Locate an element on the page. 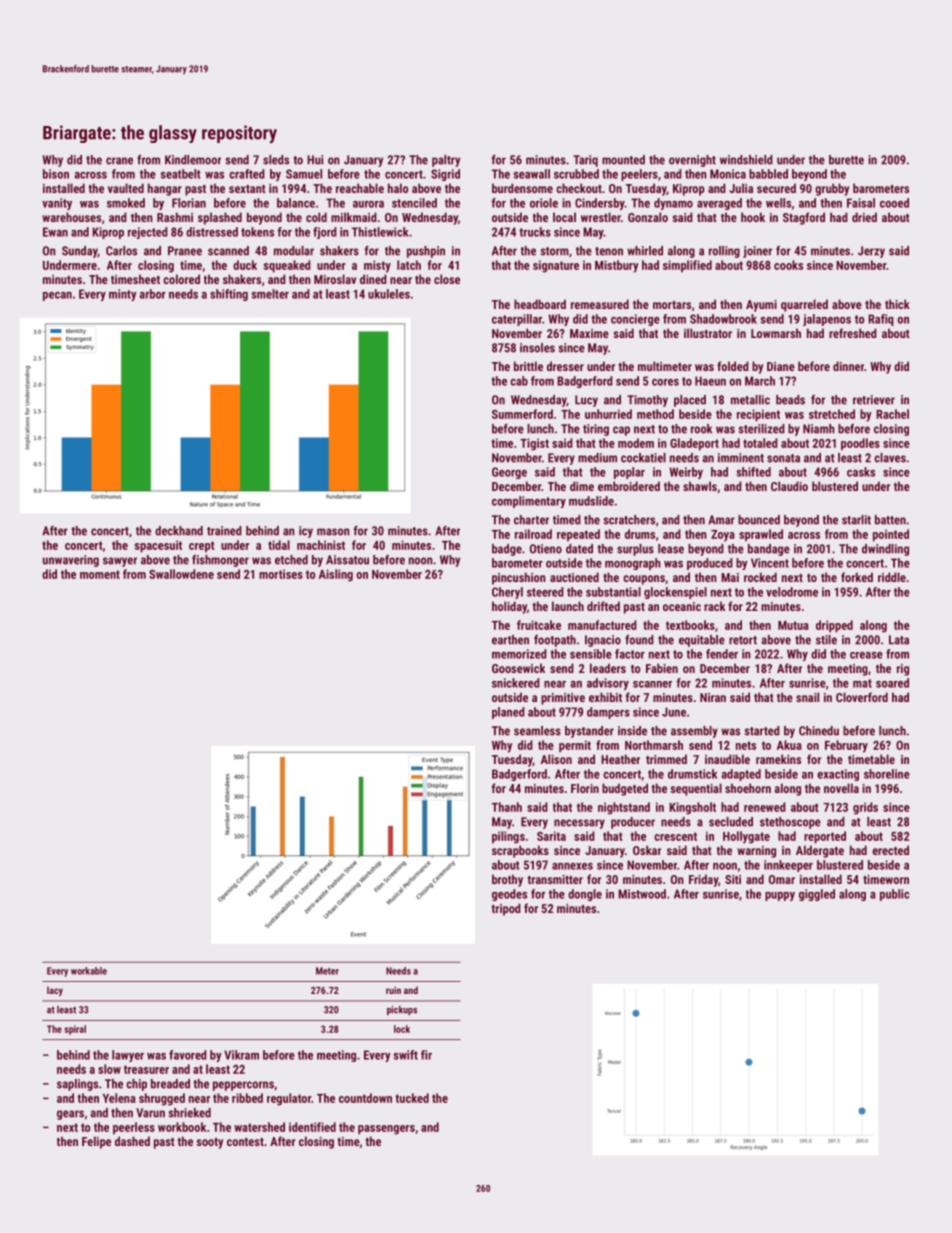 Image resolution: width=952 pixels, height=1233 pixels. Vikram is located at coordinates (241, 1055).
